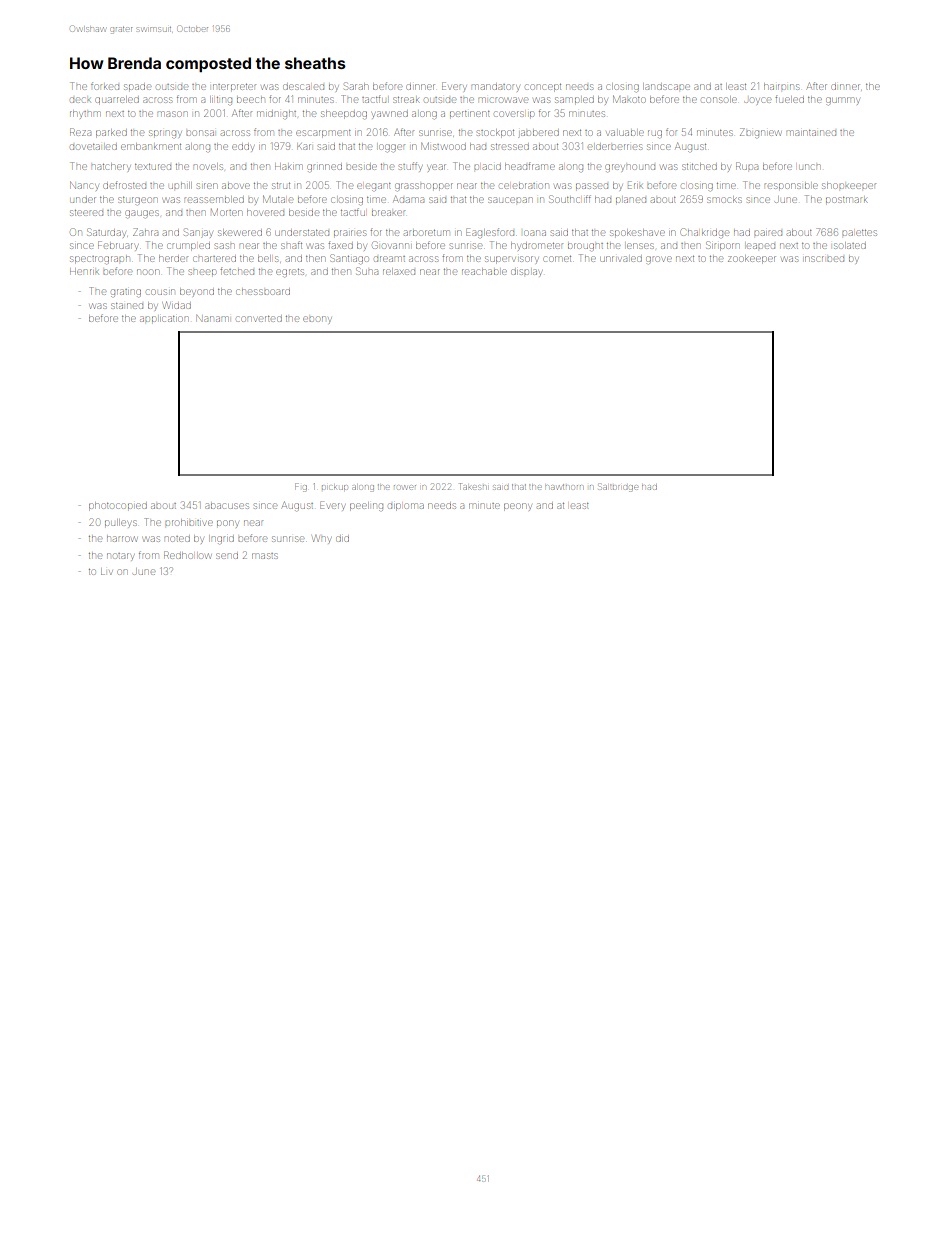 This screenshot has height=1233, width=952. Describe the element at coordinates (640, 246) in the screenshot. I see `lenses` at that location.
